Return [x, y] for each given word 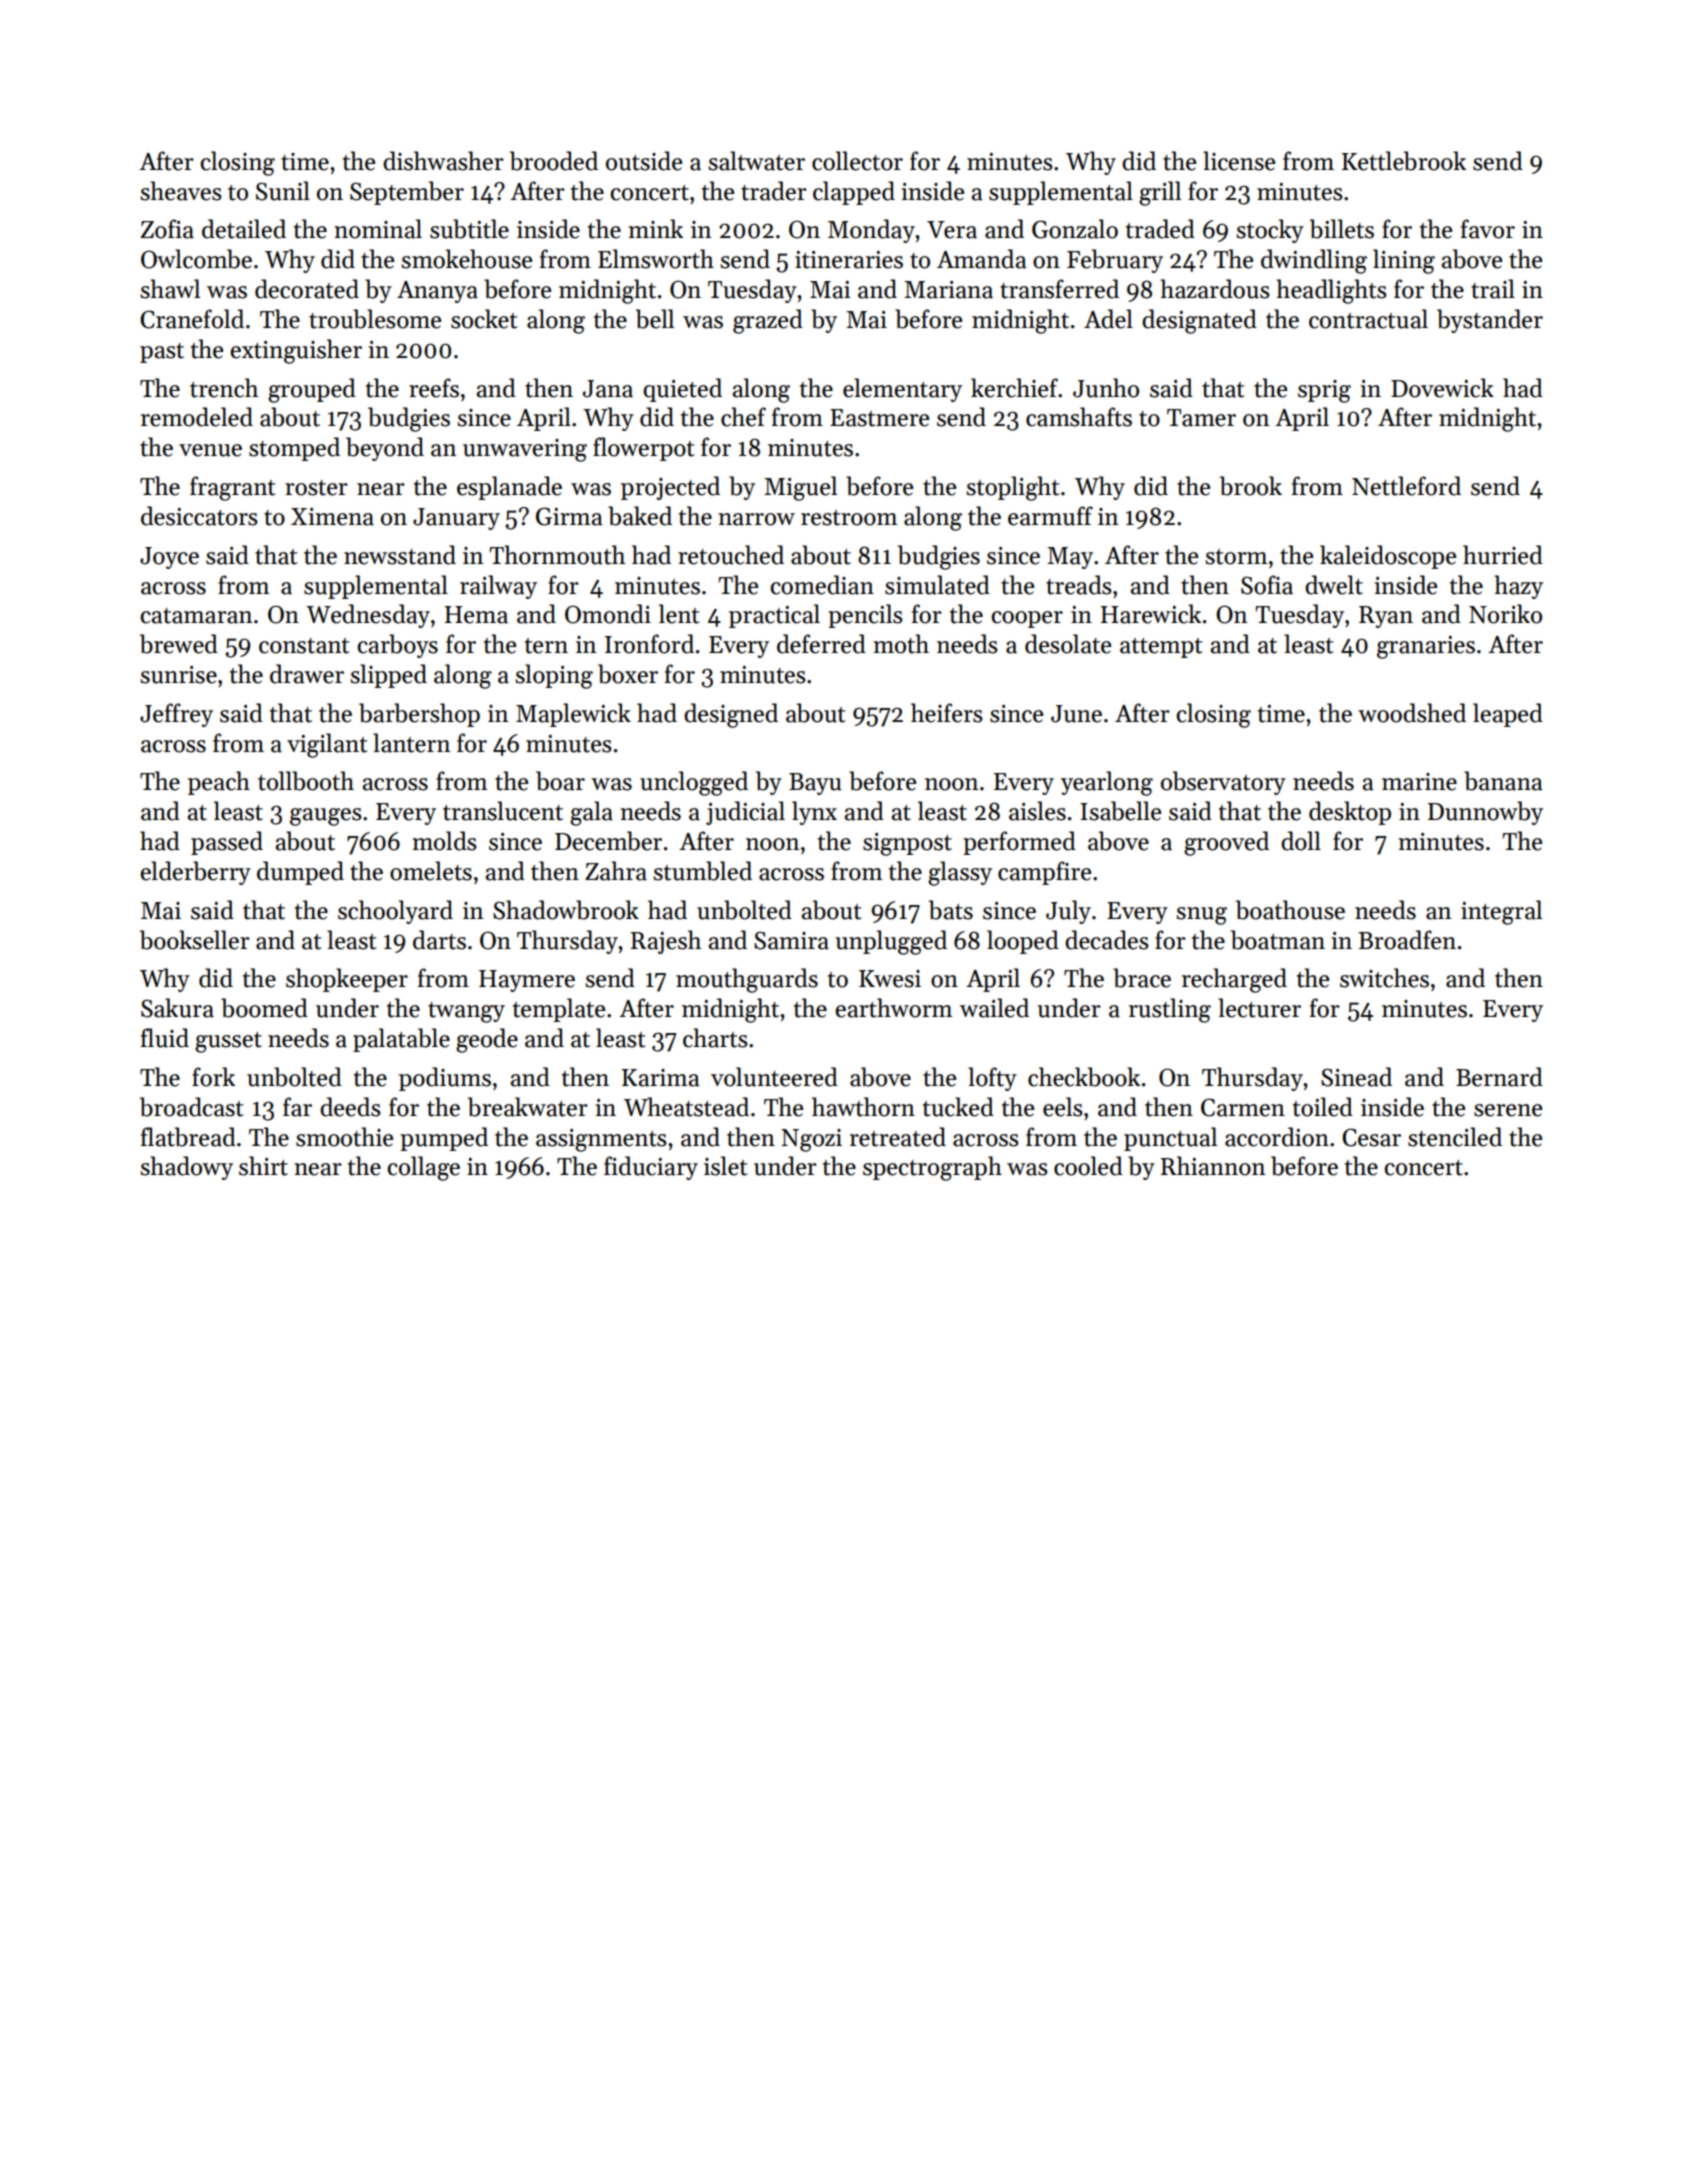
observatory [1223, 783]
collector [857, 161]
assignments [601, 1140]
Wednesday [368, 616]
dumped [300, 873]
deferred [821, 644]
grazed [768, 321]
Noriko [1505, 614]
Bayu [815, 784]
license [1239, 161]
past [162, 353]
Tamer [1201, 418]
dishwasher [443, 161]
